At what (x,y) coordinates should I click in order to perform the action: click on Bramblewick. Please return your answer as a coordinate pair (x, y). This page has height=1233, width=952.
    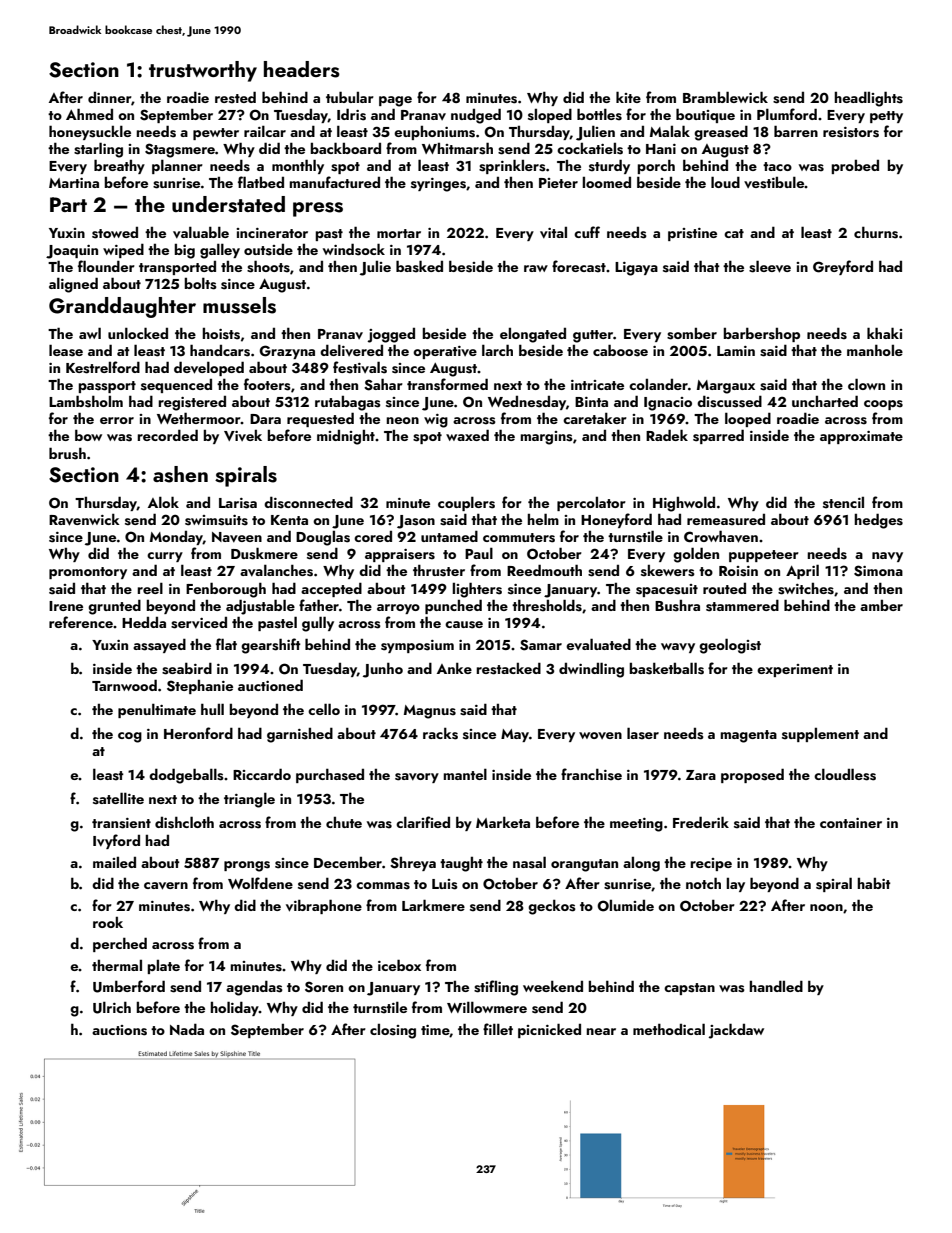
    Looking at the image, I should click on (725, 97).
